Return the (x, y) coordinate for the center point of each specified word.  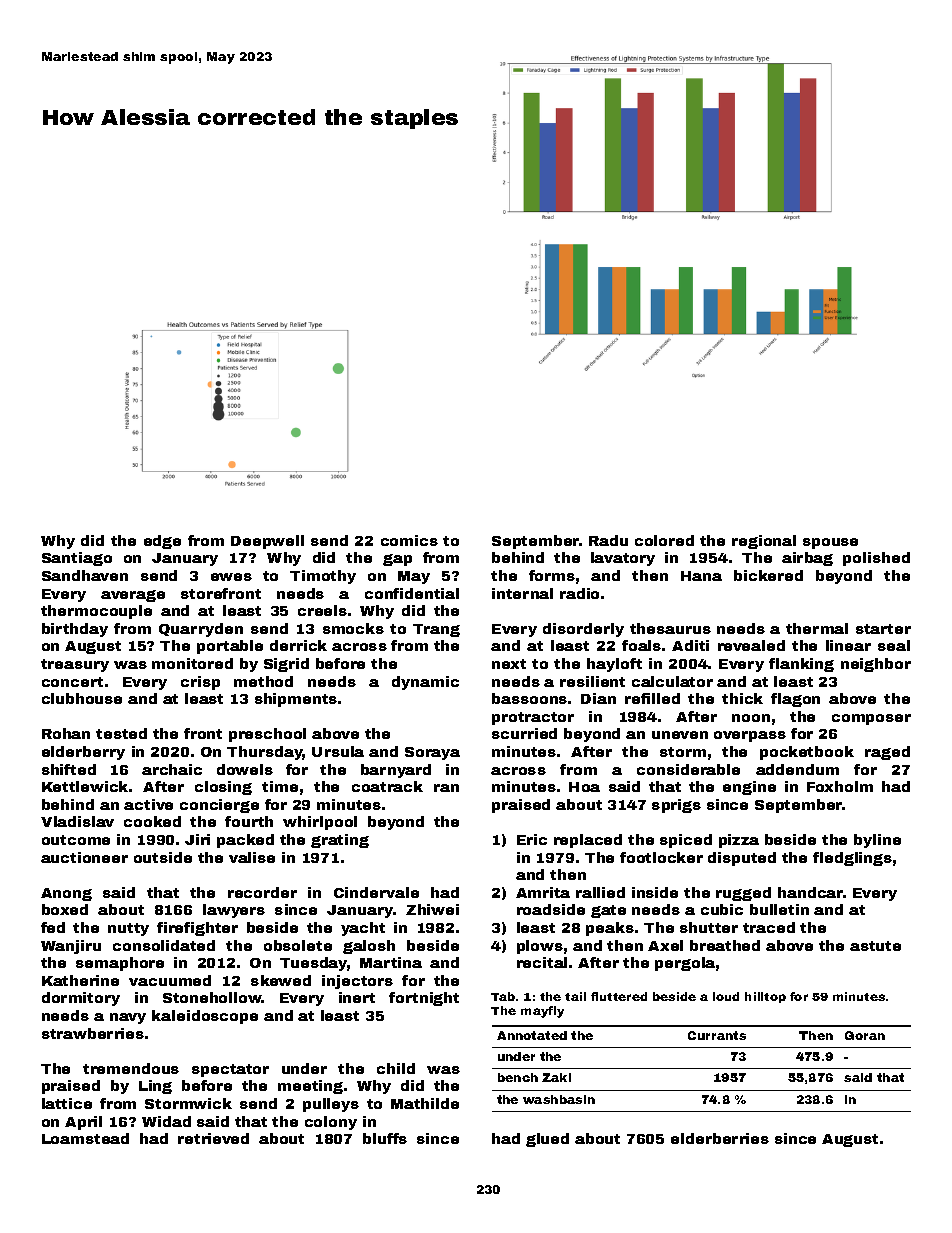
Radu (608, 540)
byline (877, 841)
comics (409, 540)
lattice (67, 1103)
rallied (600, 892)
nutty (128, 929)
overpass (750, 736)
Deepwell (267, 542)
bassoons (529, 698)
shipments (296, 700)
